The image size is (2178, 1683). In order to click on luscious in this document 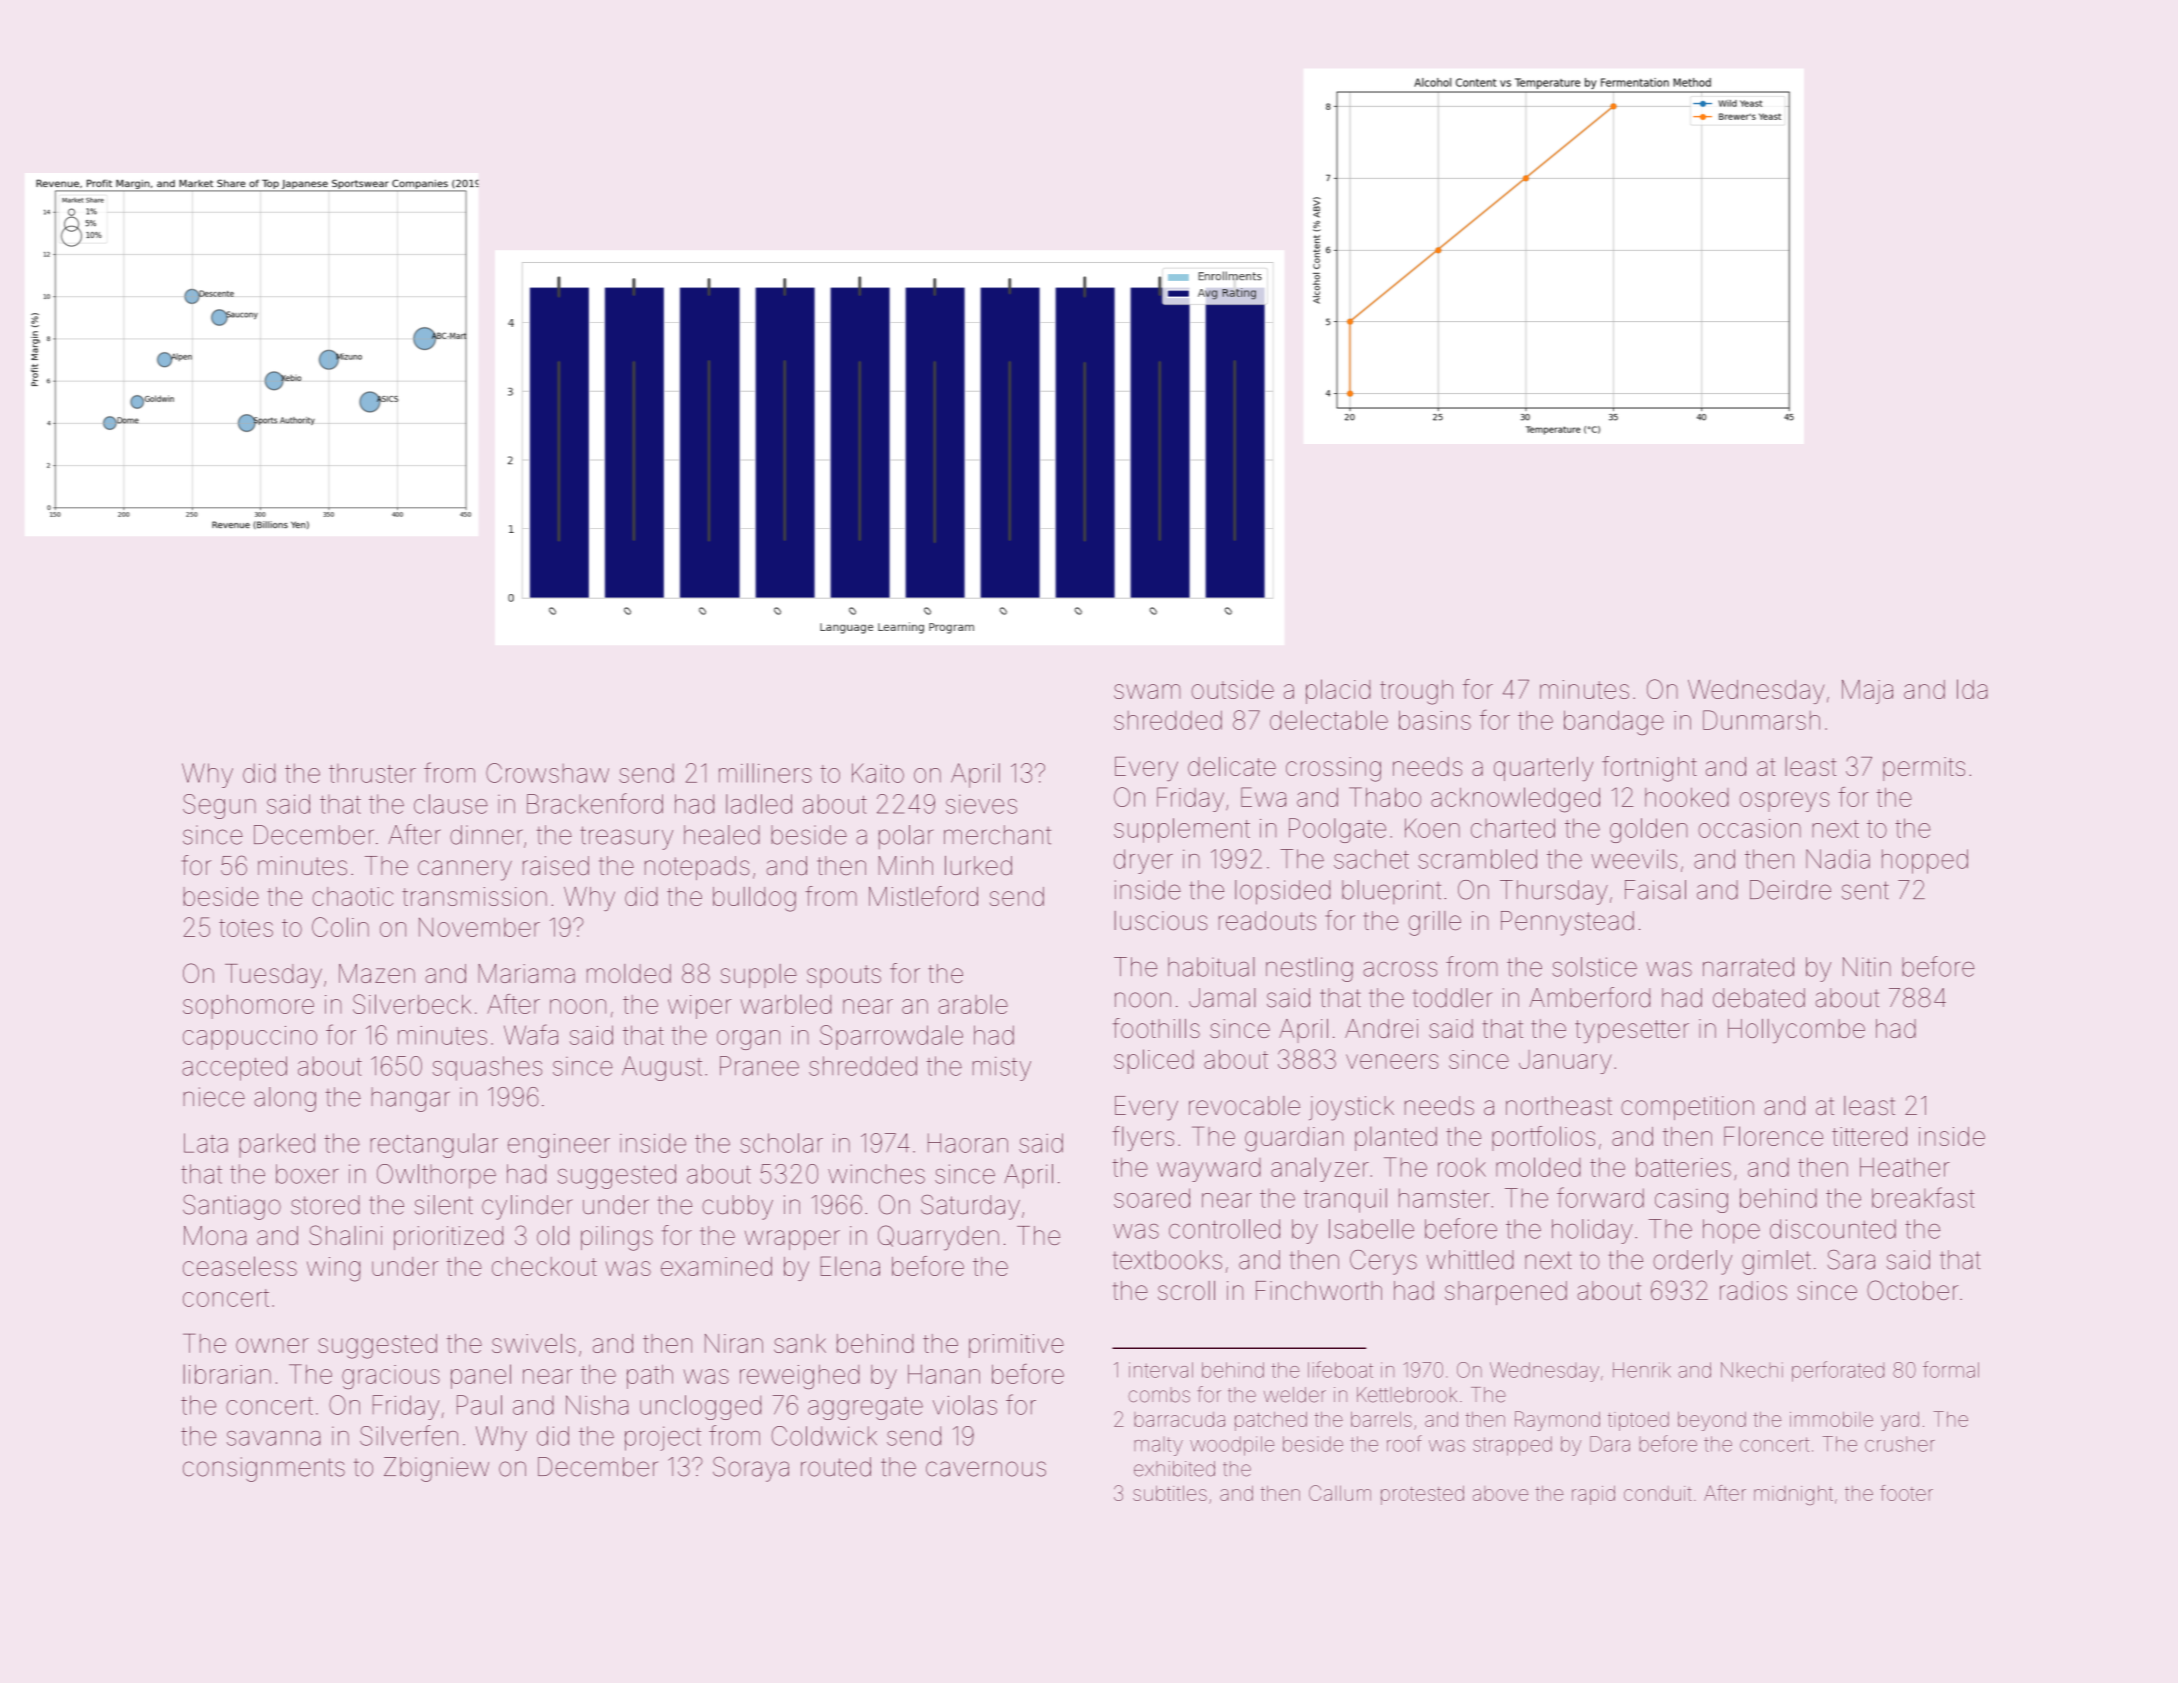, I will do `click(1161, 921)`.
